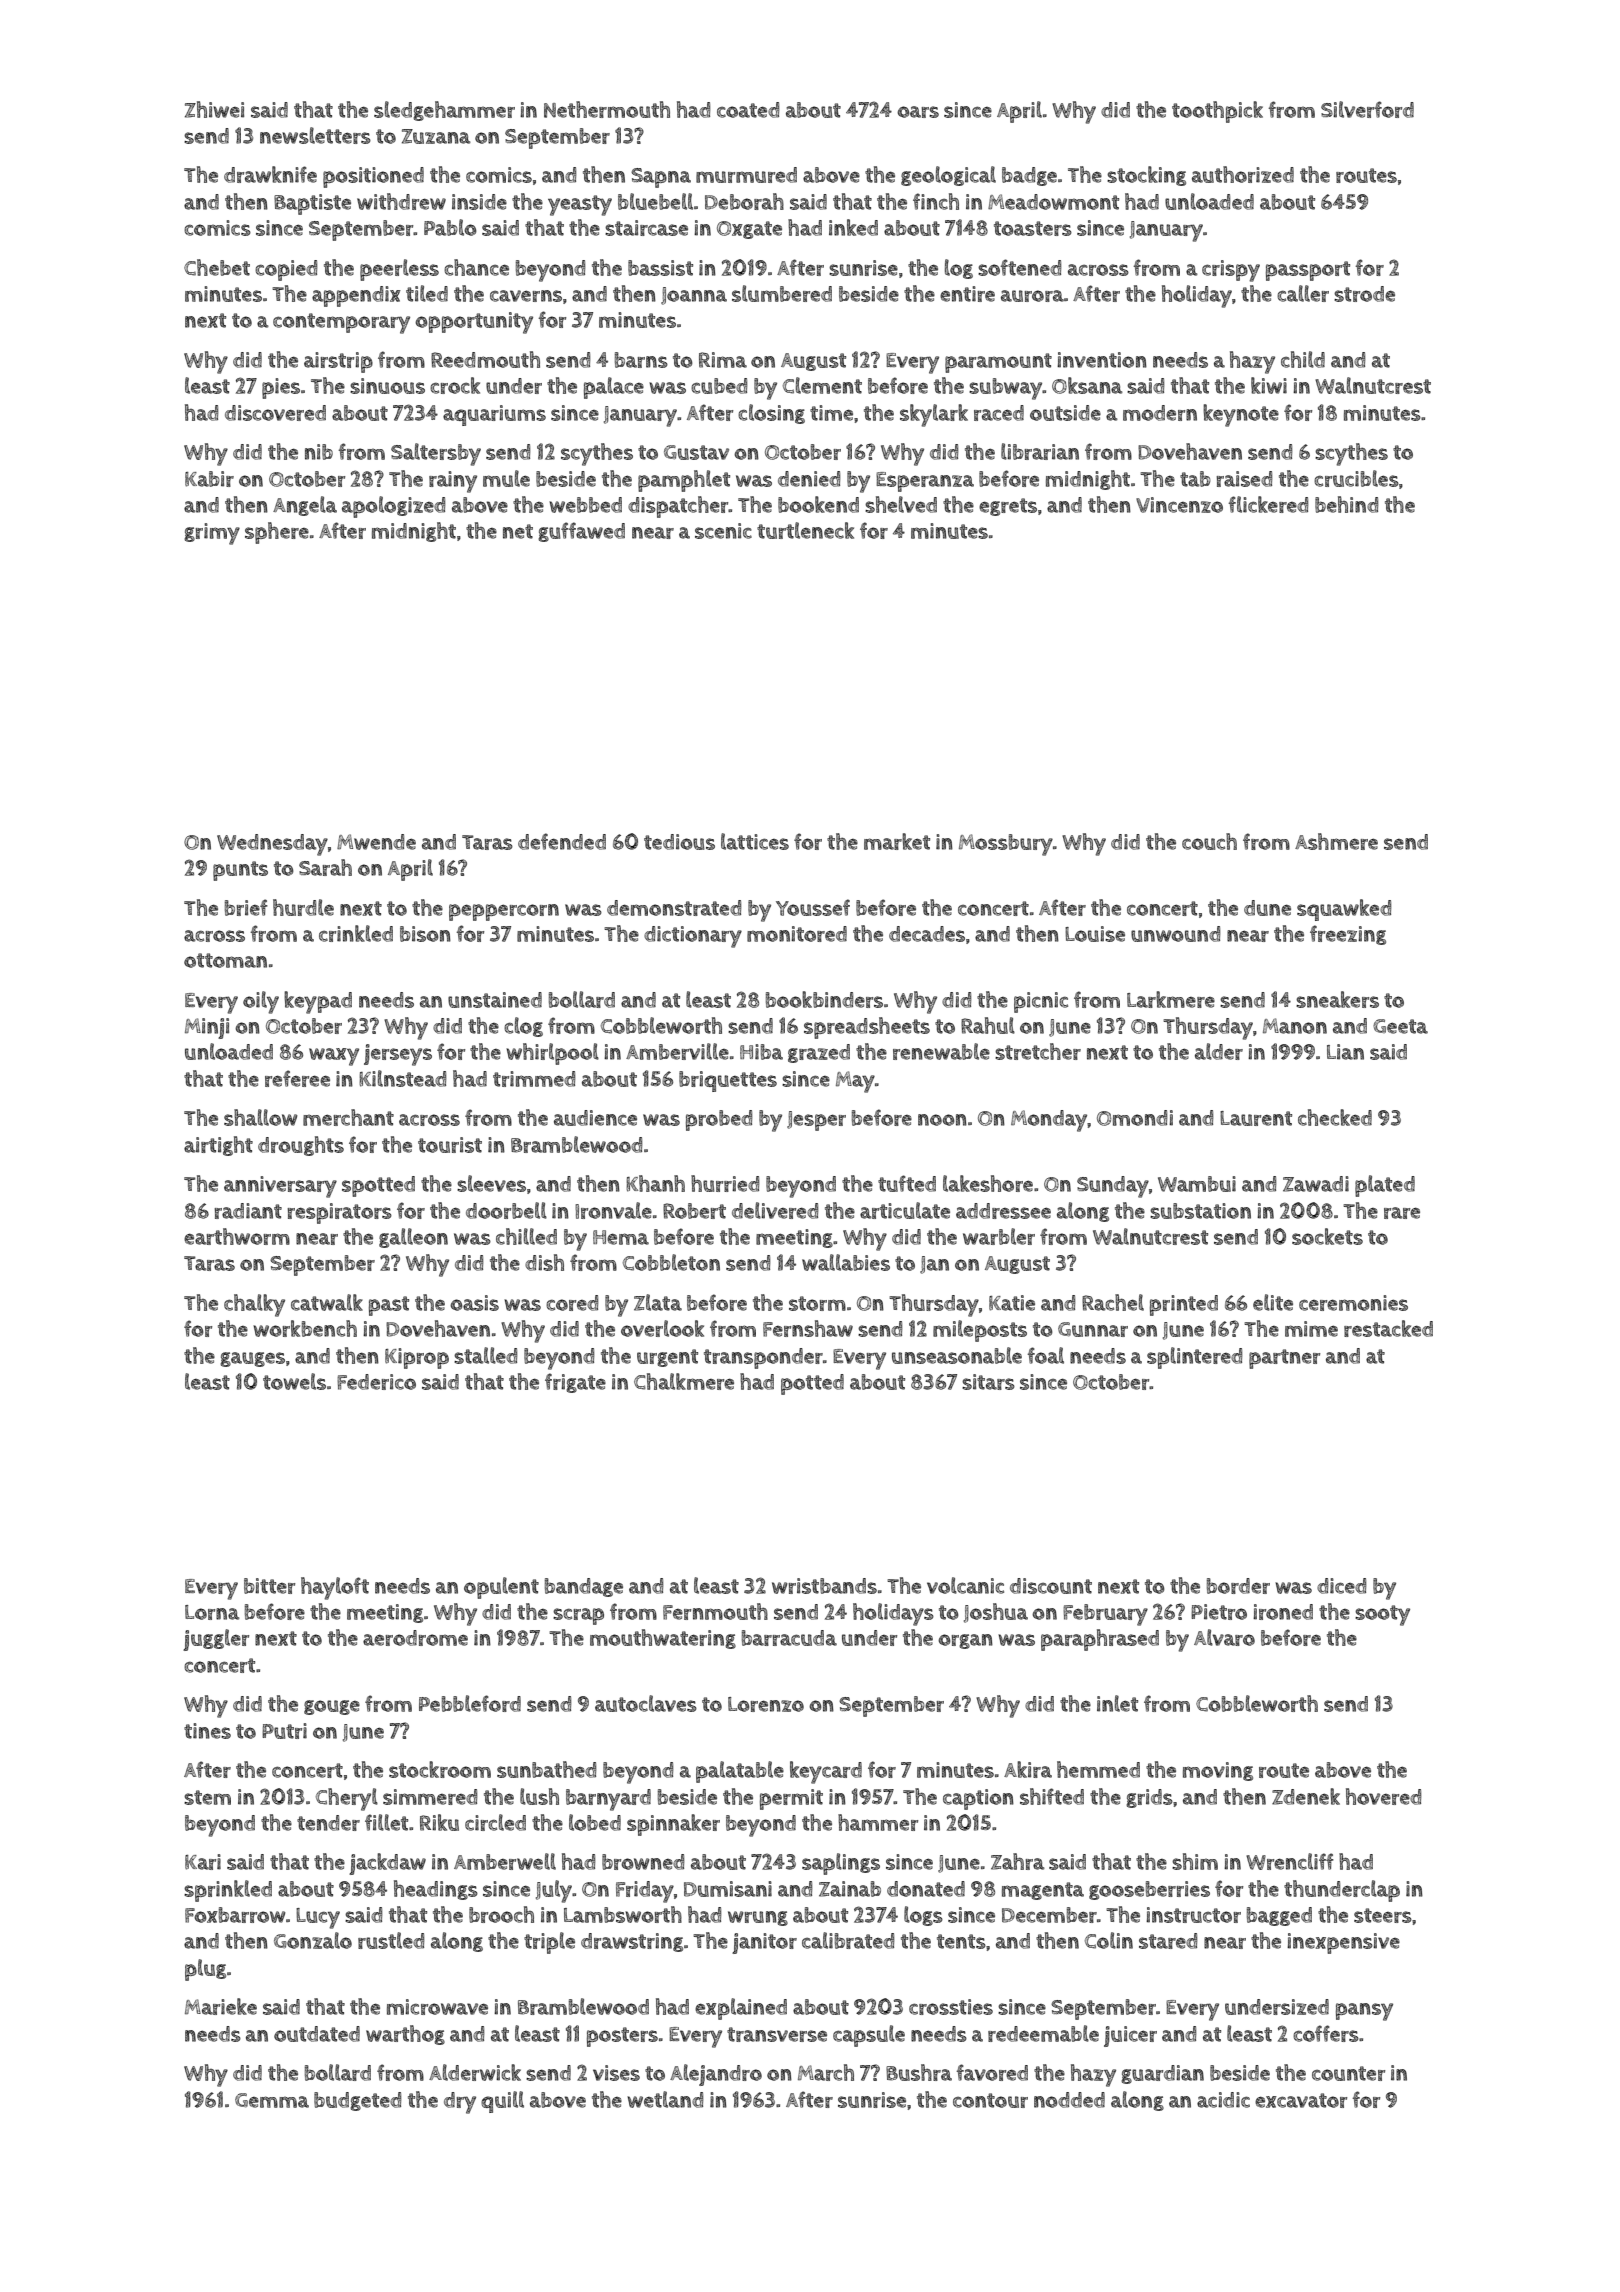 The height and width of the page is (2292, 1620). What do you see at coordinates (207, 1028) in the page?
I see `Minji` at bounding box center [207, 1028].
